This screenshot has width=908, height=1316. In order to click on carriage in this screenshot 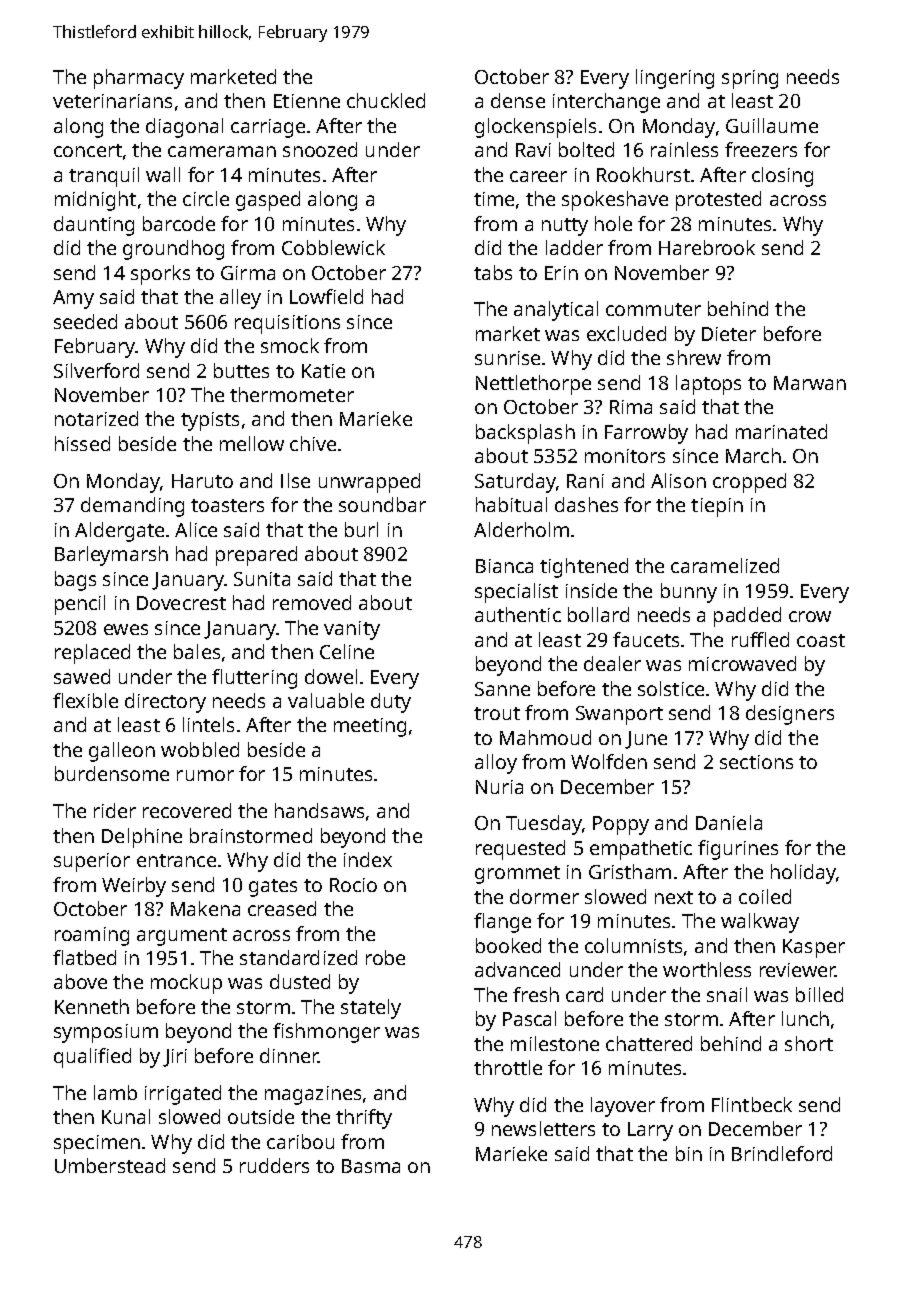, I will do `click(268, 128)`.
